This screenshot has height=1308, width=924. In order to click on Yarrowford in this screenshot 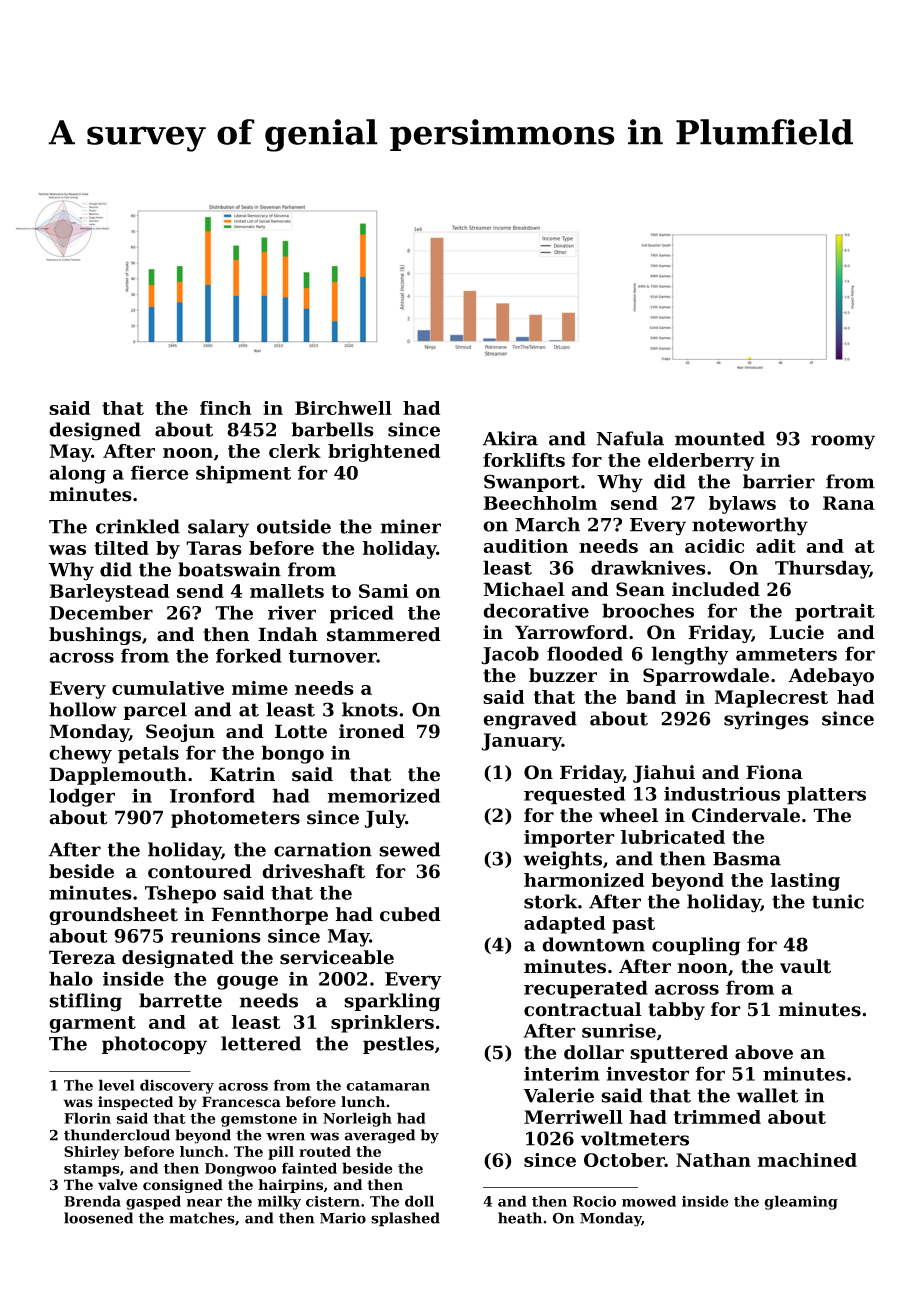, I will do `click(571, 632)`.
